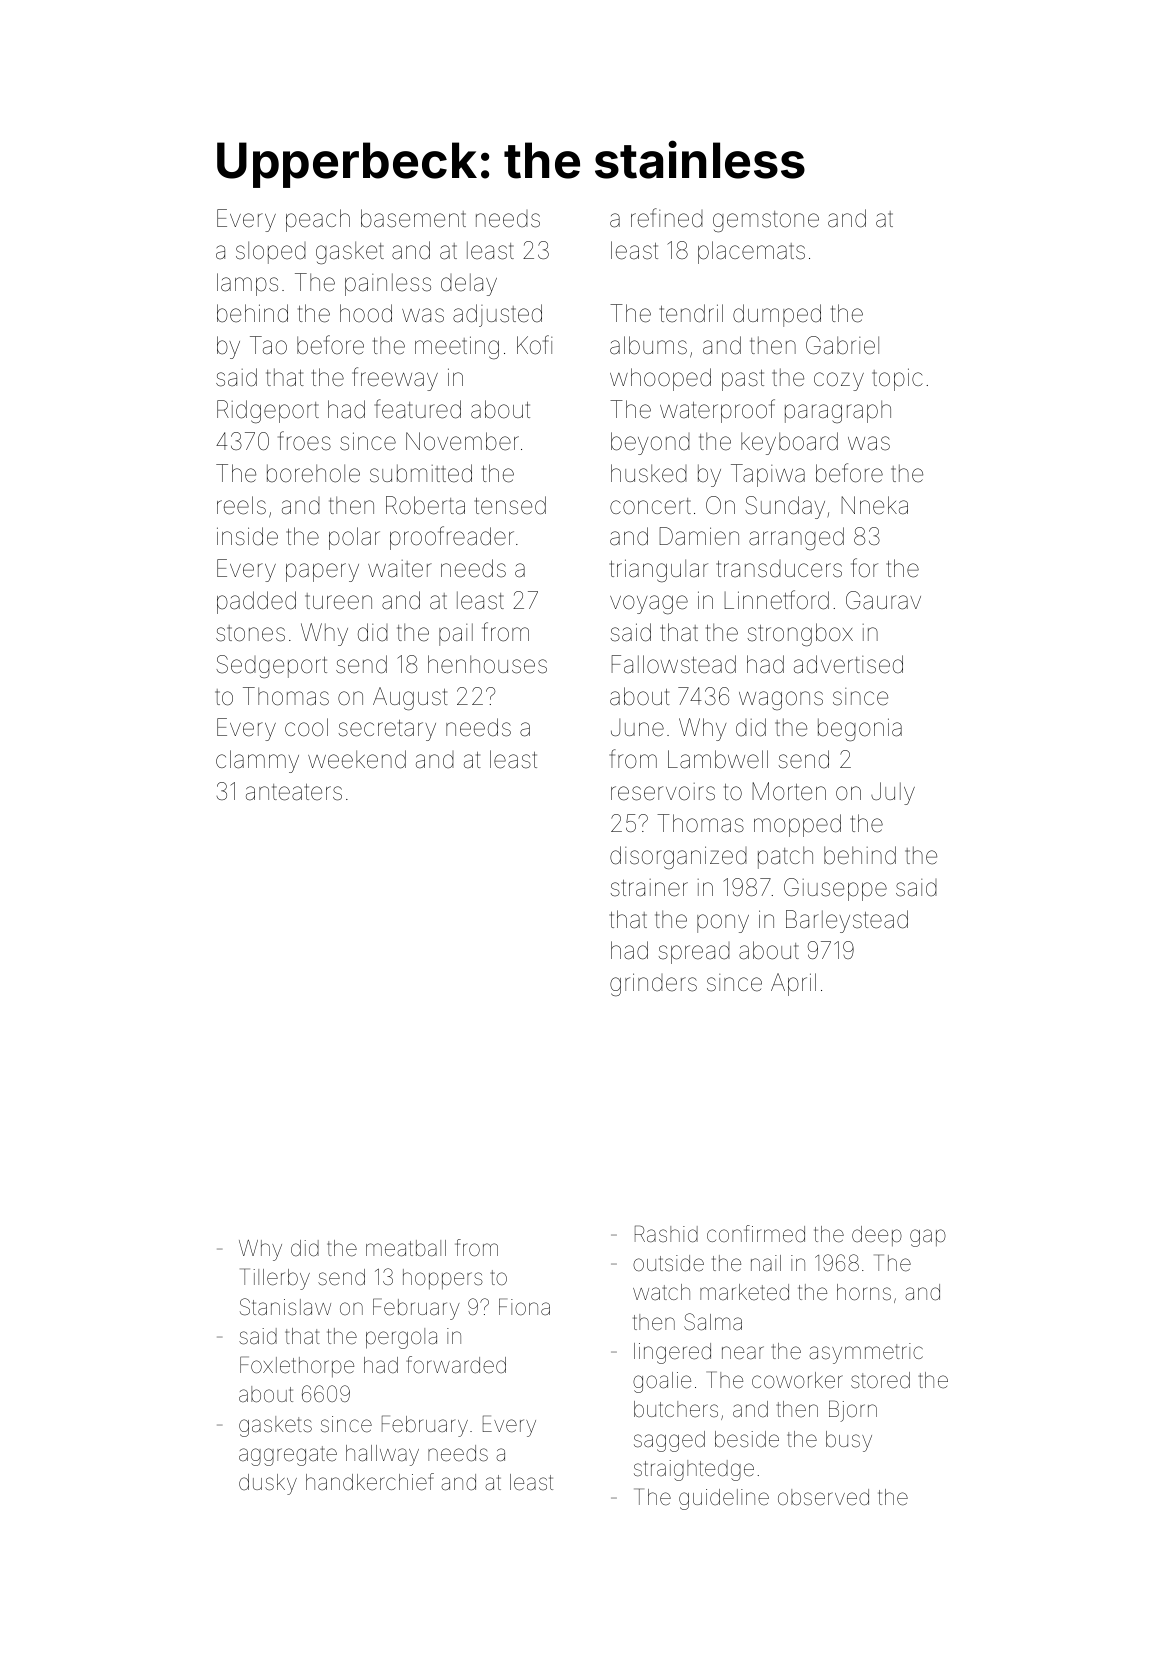  I want to click on grinders, so click(653, 984).
